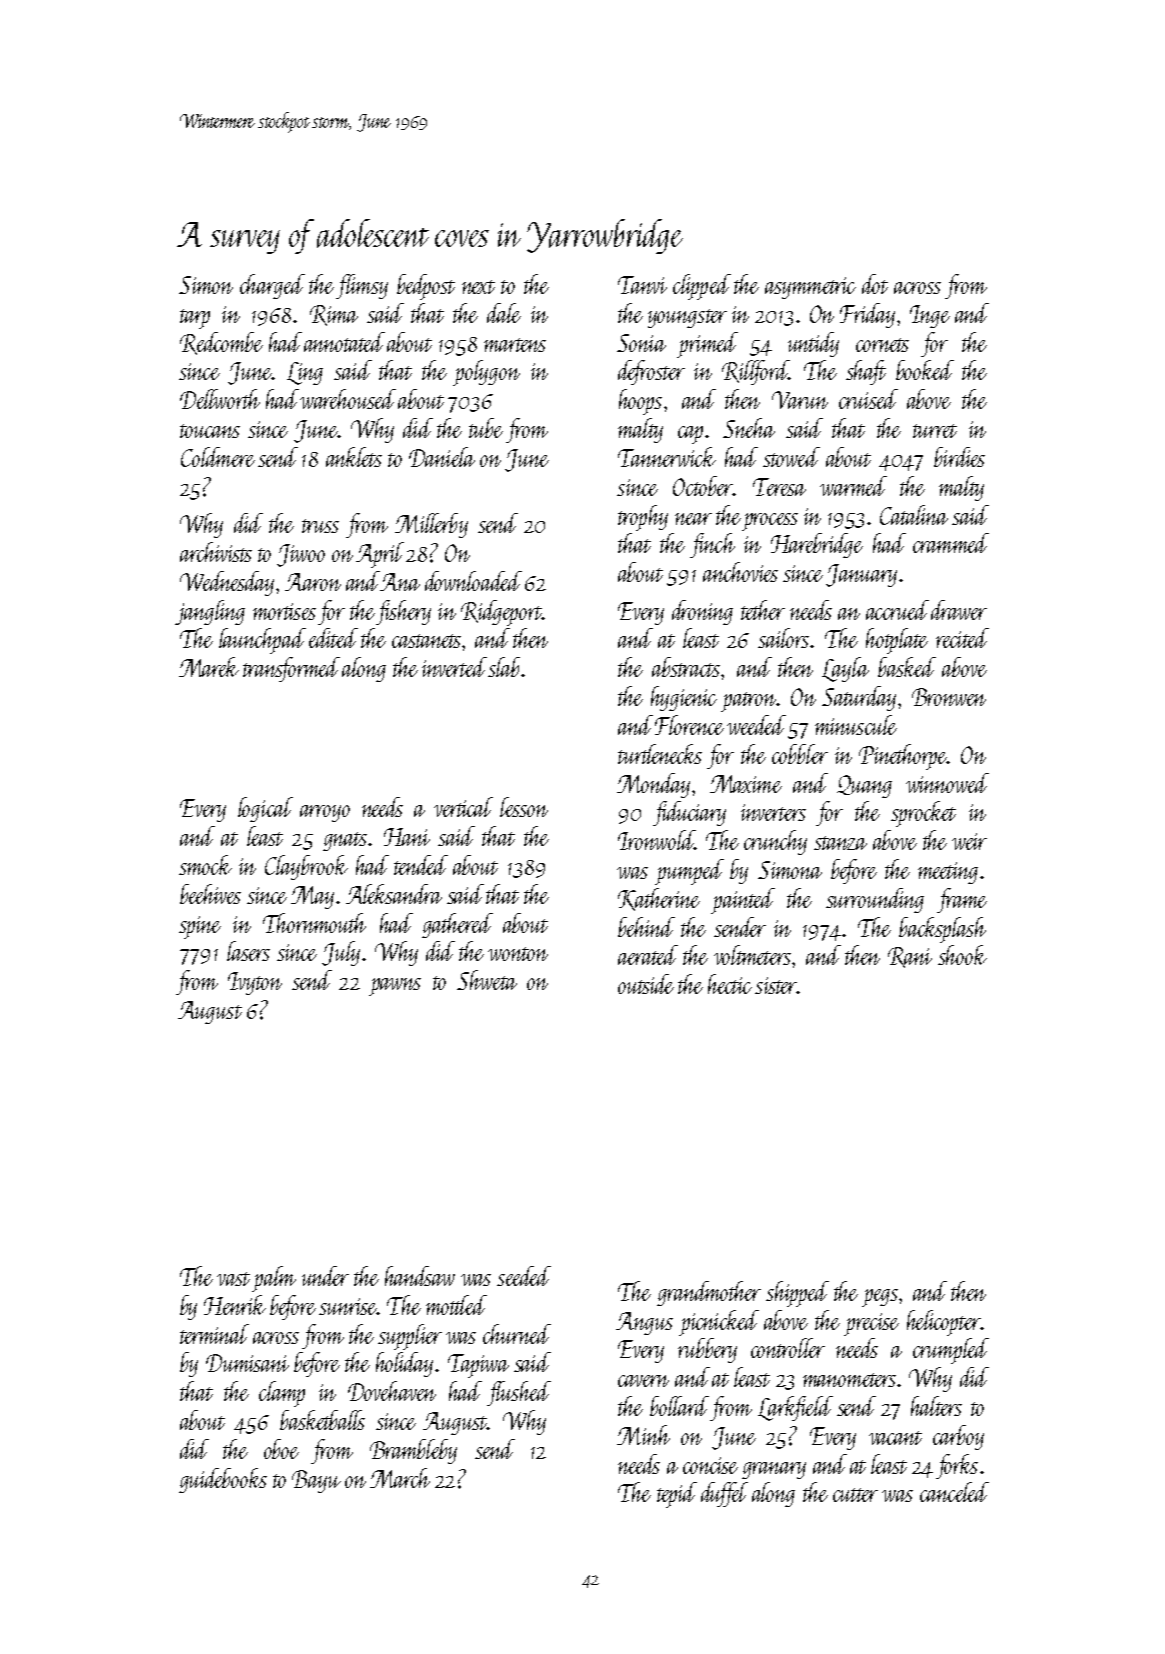  Describe the element at coordinates (642, 285) in the screenshot. I see `Tanvi` at that location.
